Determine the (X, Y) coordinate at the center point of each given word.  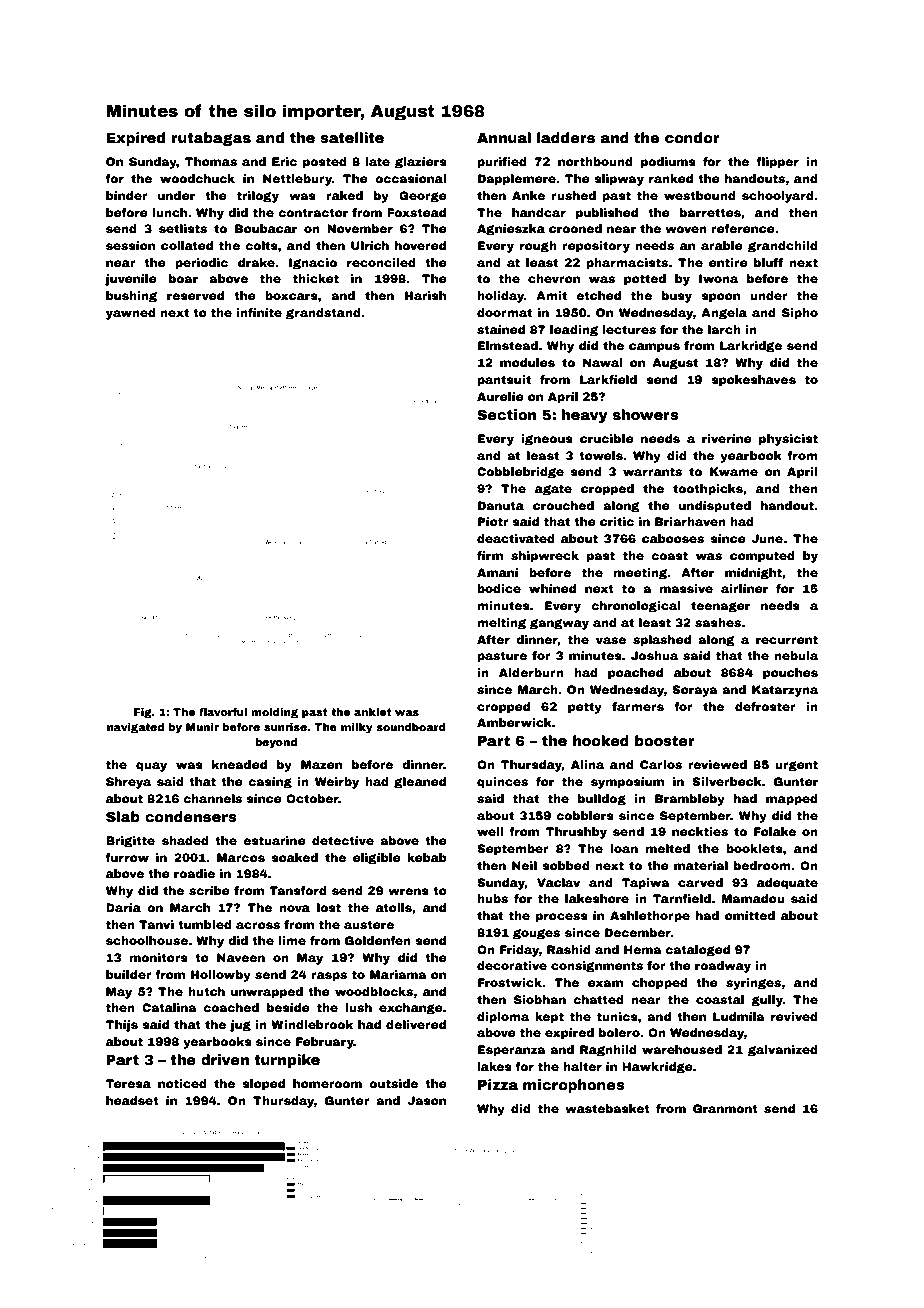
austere (369, 924)
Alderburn (531, 672)
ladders (566, 137)
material (701, 865)
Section (506, 414)
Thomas (211, 161)
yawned (131, 314)
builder (129, 974)
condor (692, 137)
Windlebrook (312, 1024)
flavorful (223, 712)
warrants (652, 471)
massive (686, 588)
